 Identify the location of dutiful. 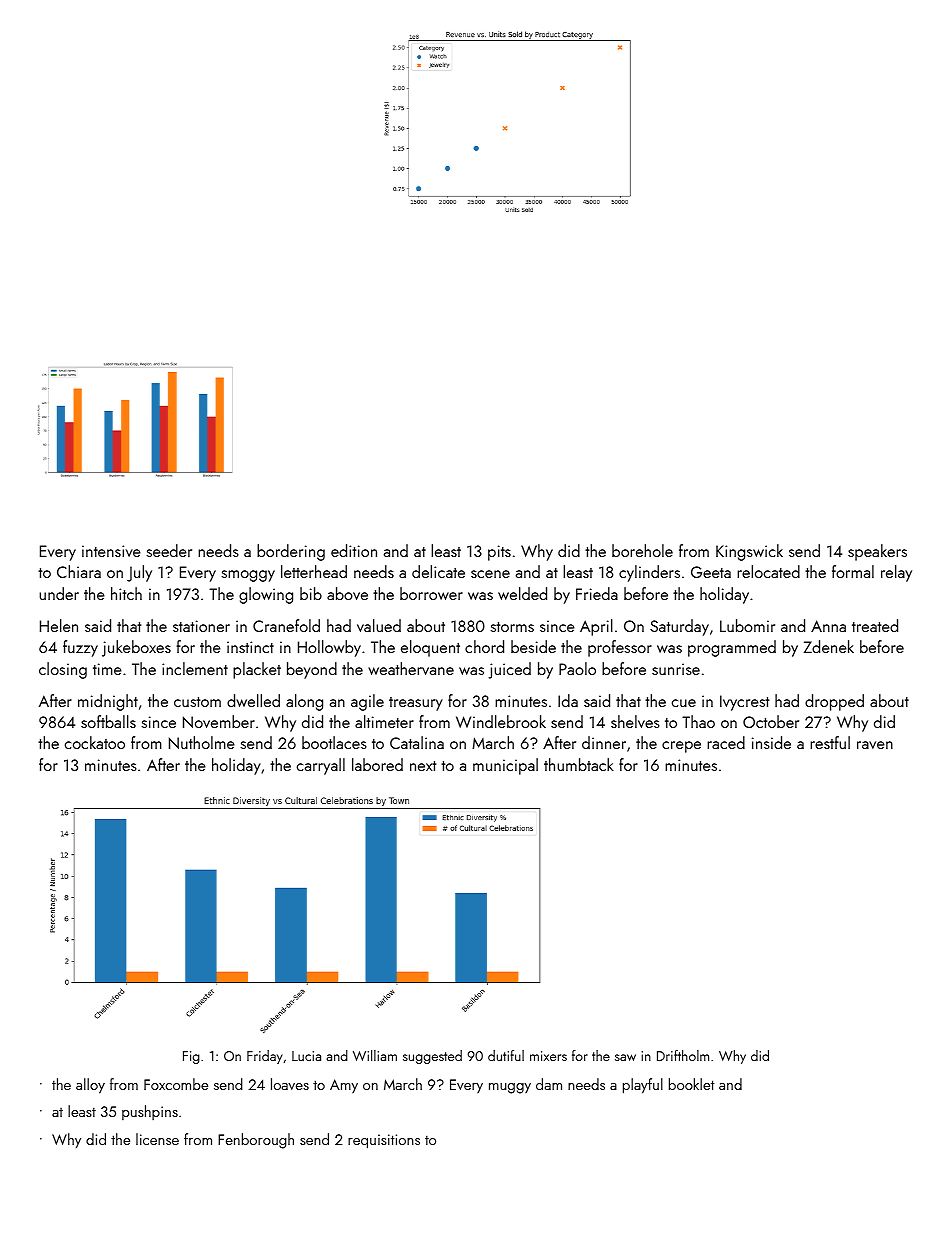
(506, 1055).
